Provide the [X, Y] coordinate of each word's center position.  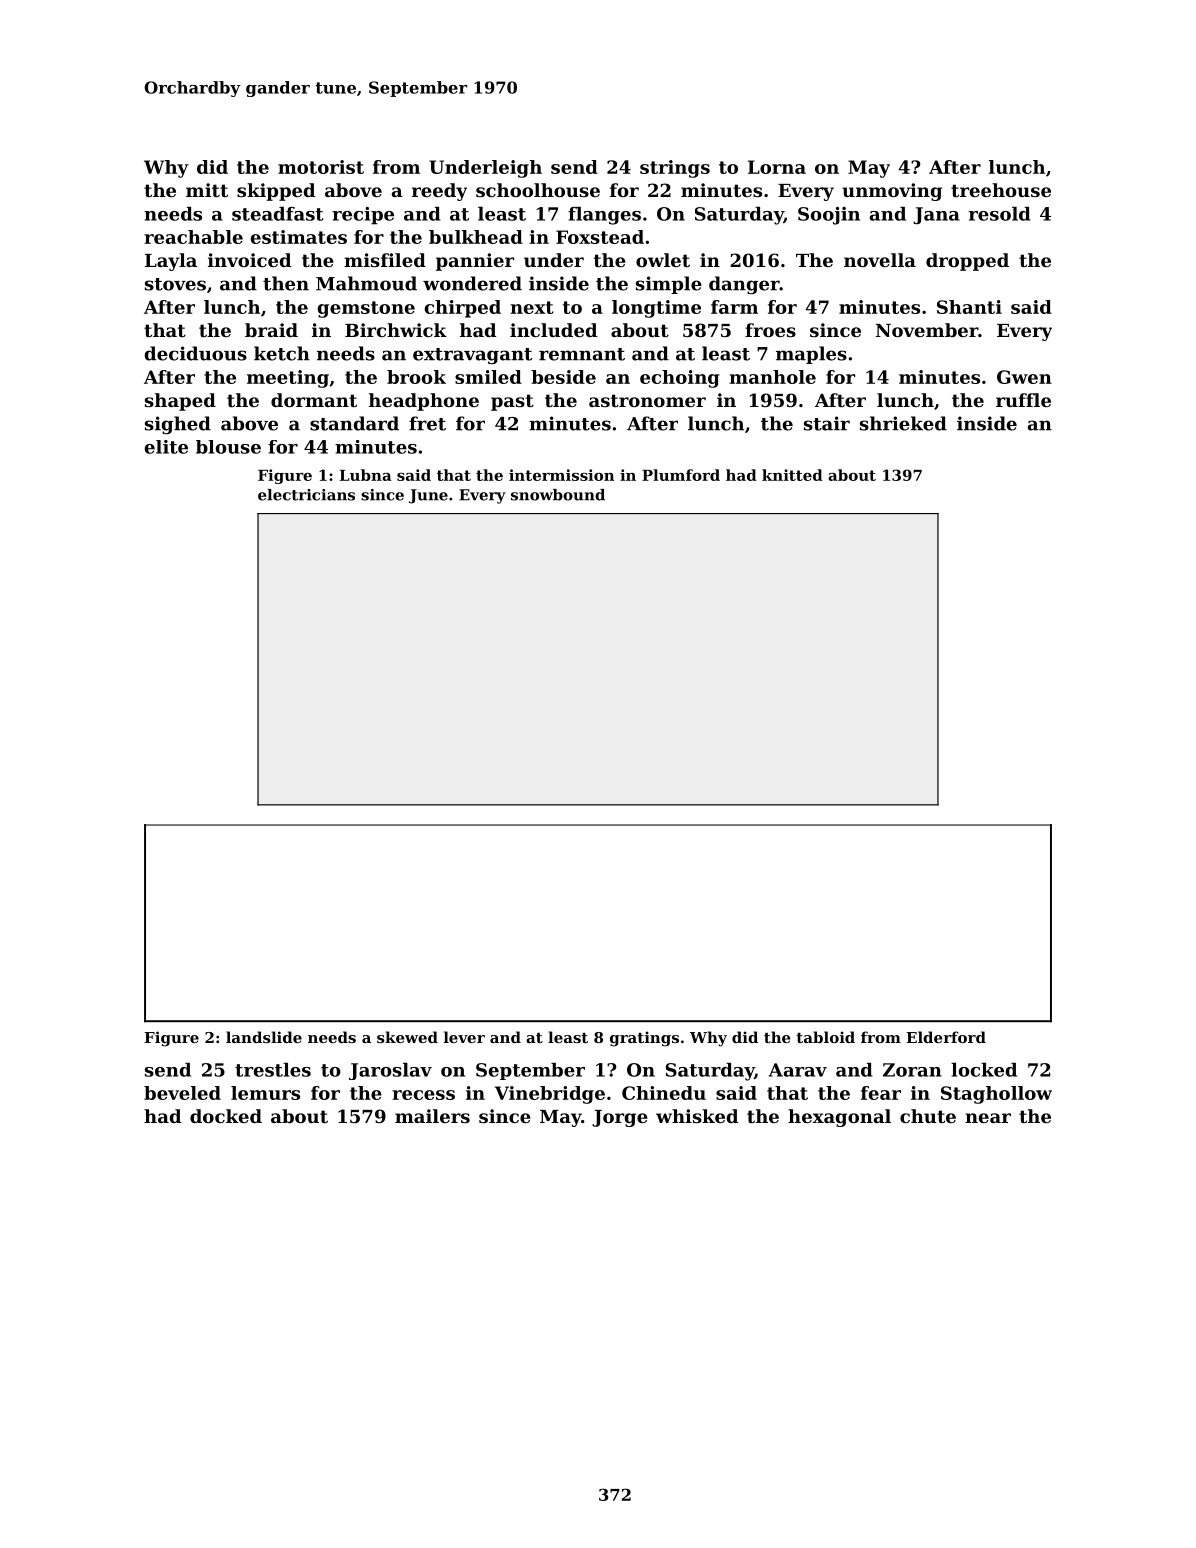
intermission [561, 475]
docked [226, 1116]
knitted [792, 475]
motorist [321, 167]
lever [464, 1037]
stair [827, 423]
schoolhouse [538, 190]
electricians [306, 495]
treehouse [1001, 190]
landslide [264, 1037]
